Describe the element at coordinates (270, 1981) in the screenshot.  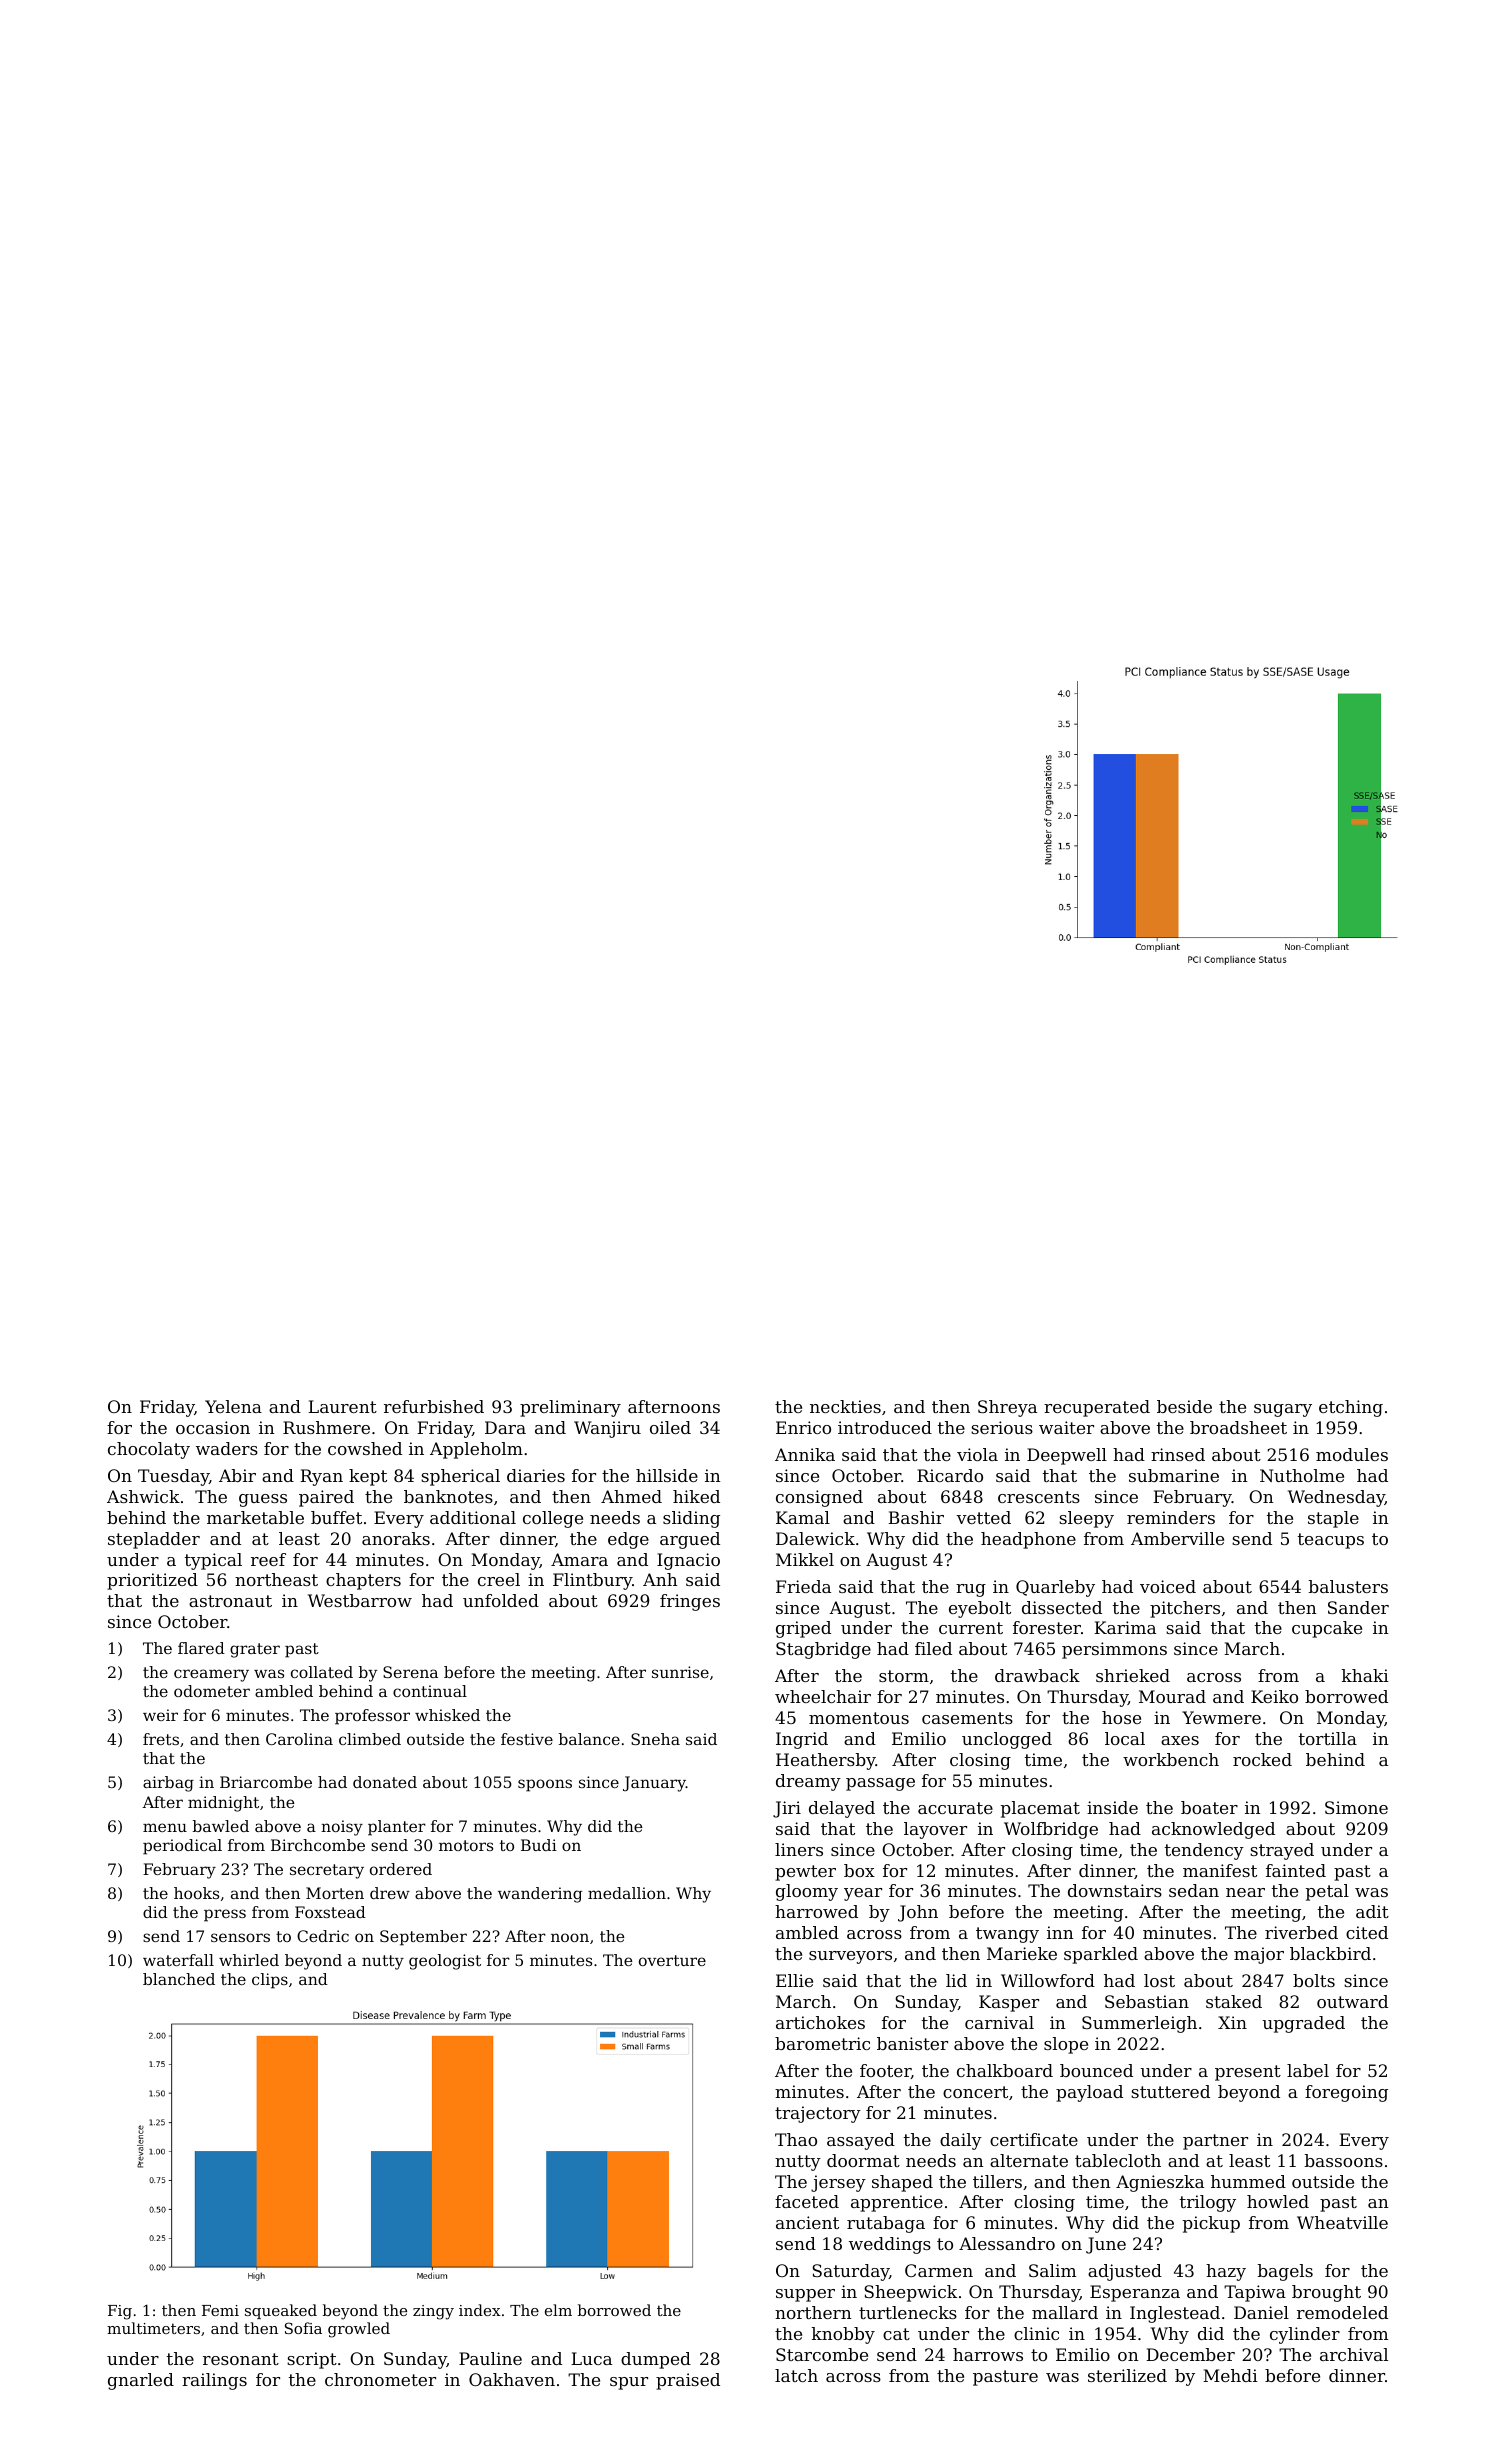
I see `clips` at that location.
